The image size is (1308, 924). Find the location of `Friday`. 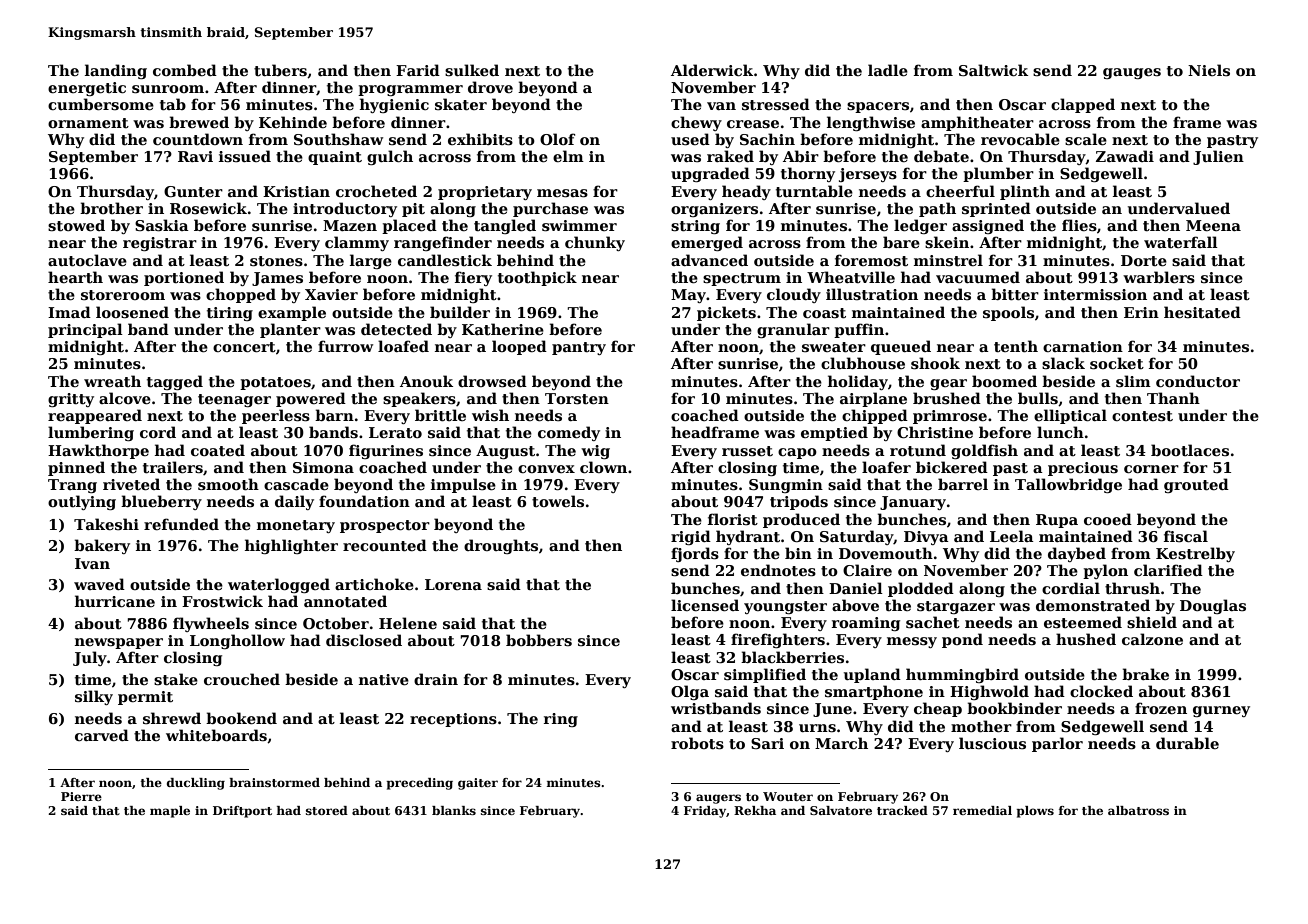

Friday is located at coordinates (705, 812).
